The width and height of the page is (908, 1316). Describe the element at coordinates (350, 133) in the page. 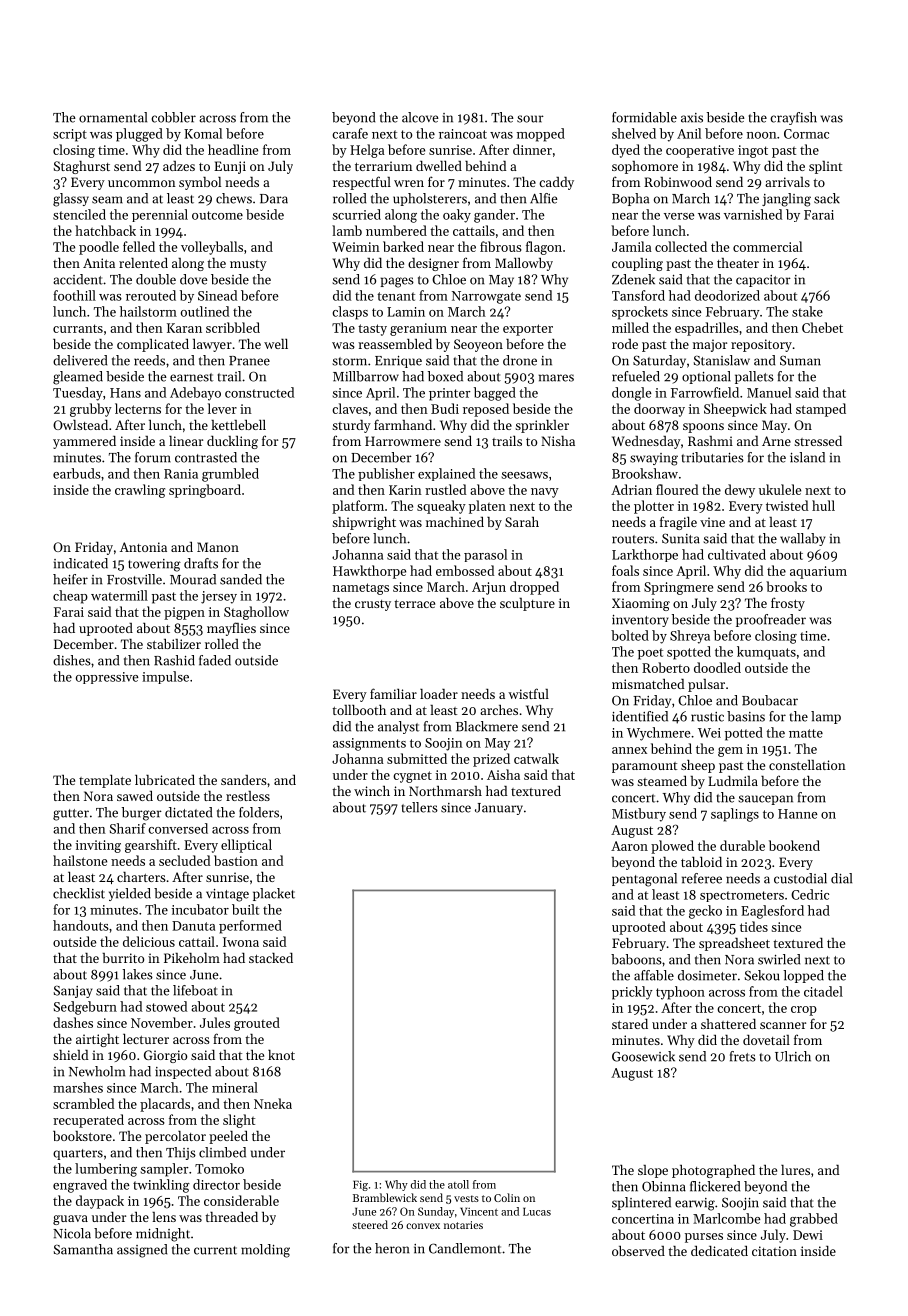

I see `carafe` at that location.
